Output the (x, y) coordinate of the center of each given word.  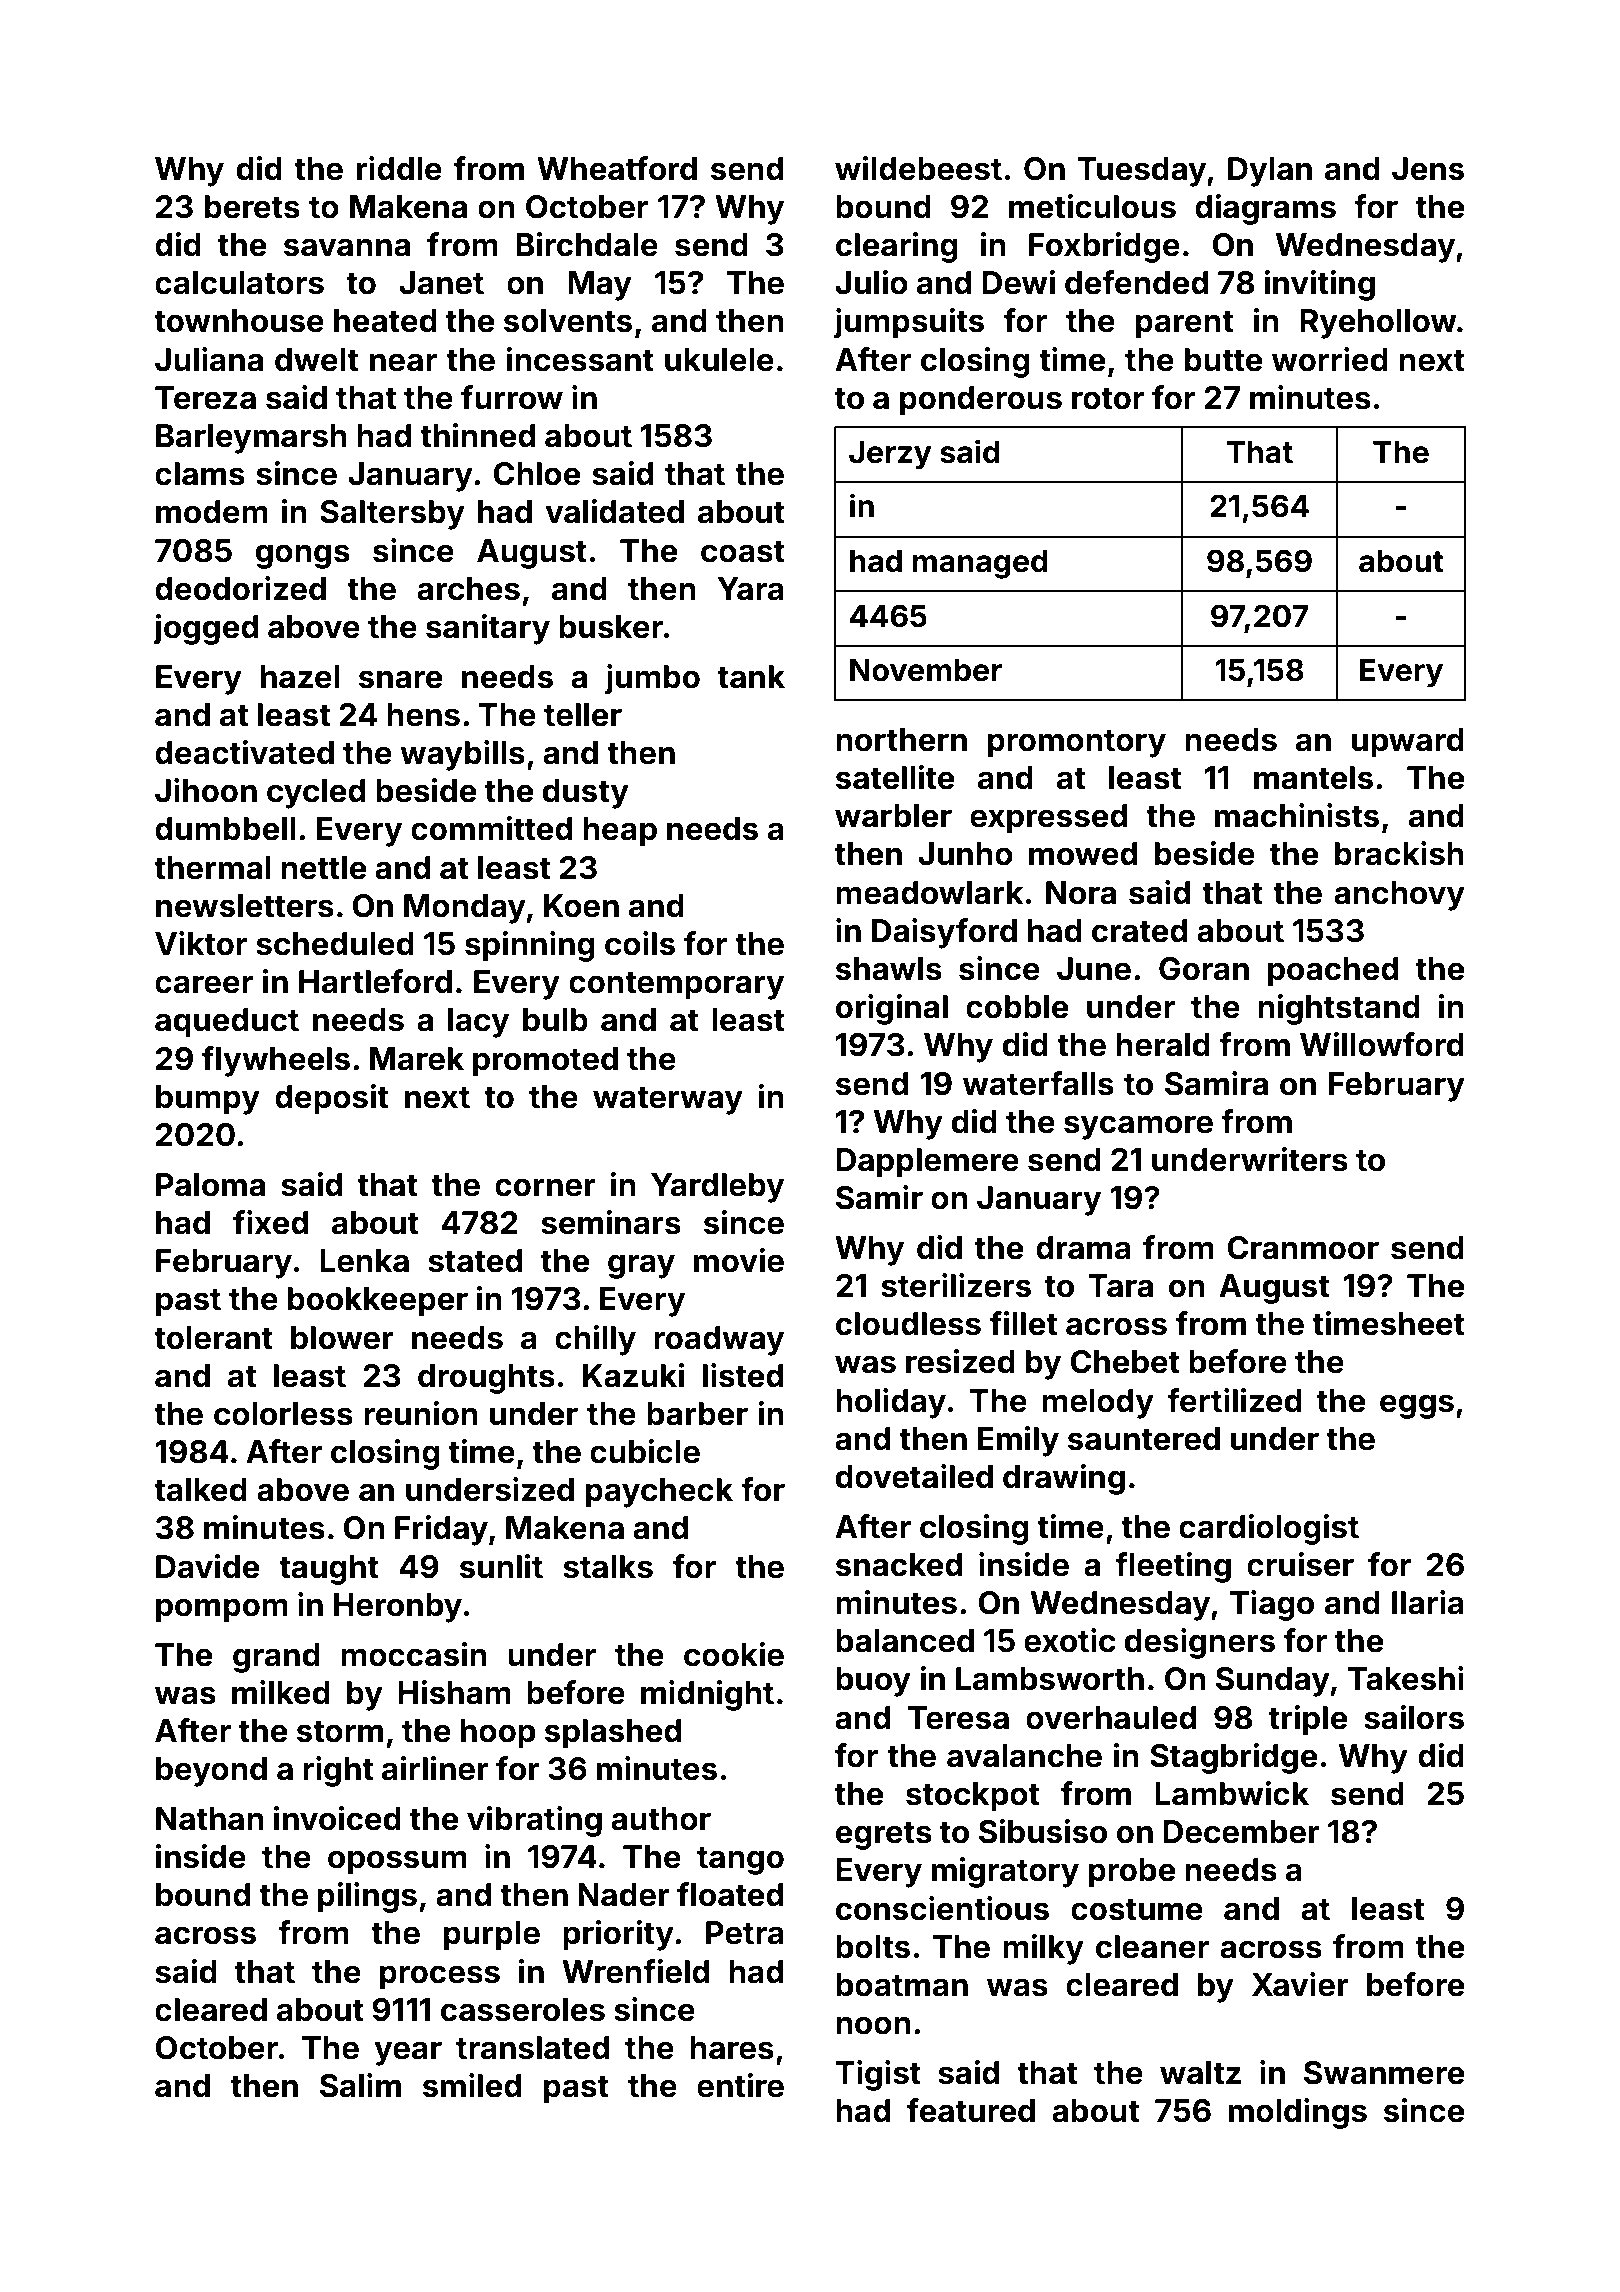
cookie (734, 1654)
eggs (1417, 1406)
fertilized (1234, 1400)
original (892, 1009)
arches (468, 589)
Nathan (210, 1819)
